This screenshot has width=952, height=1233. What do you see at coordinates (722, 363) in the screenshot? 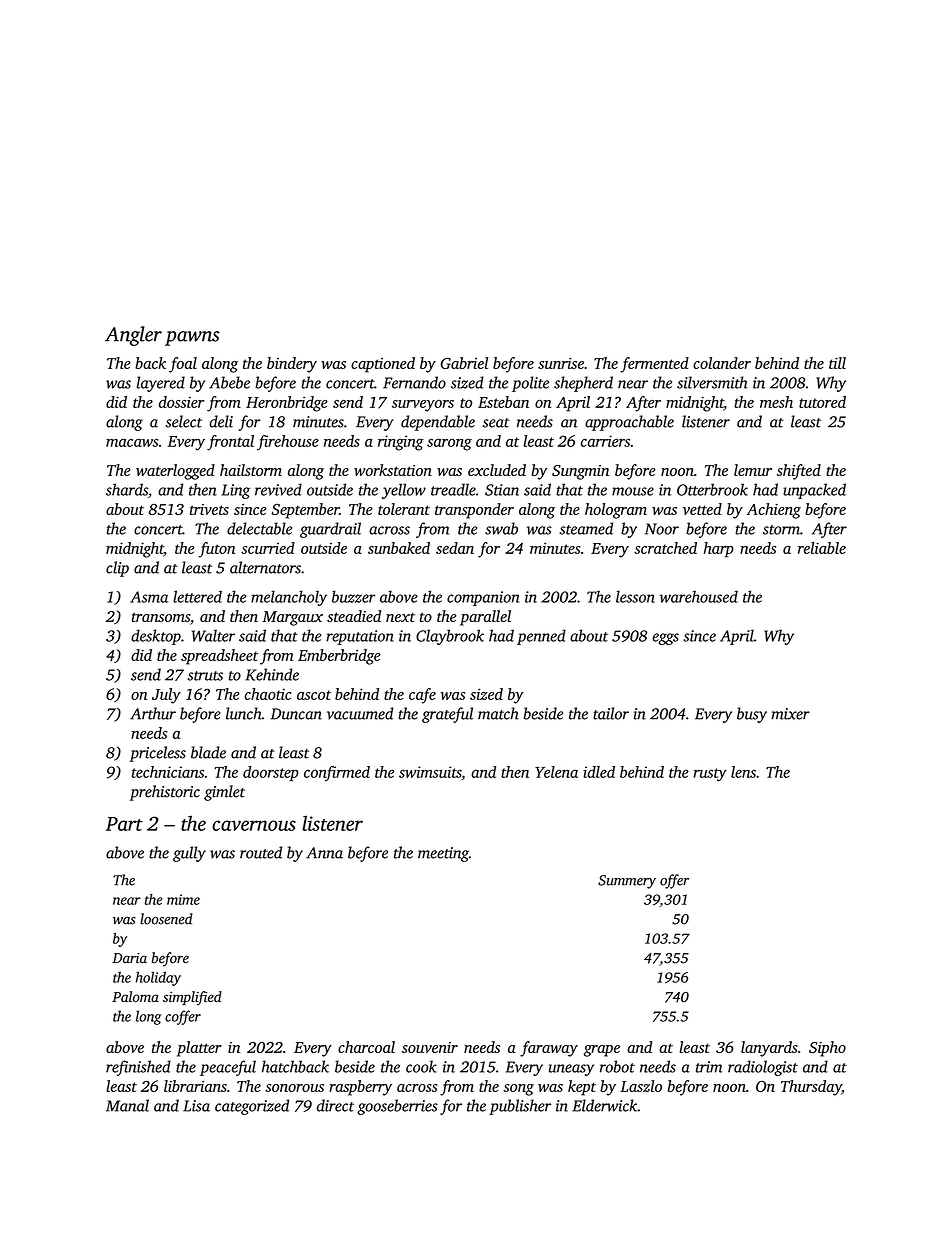
I see `colander` at bounding box center [722, 363].
